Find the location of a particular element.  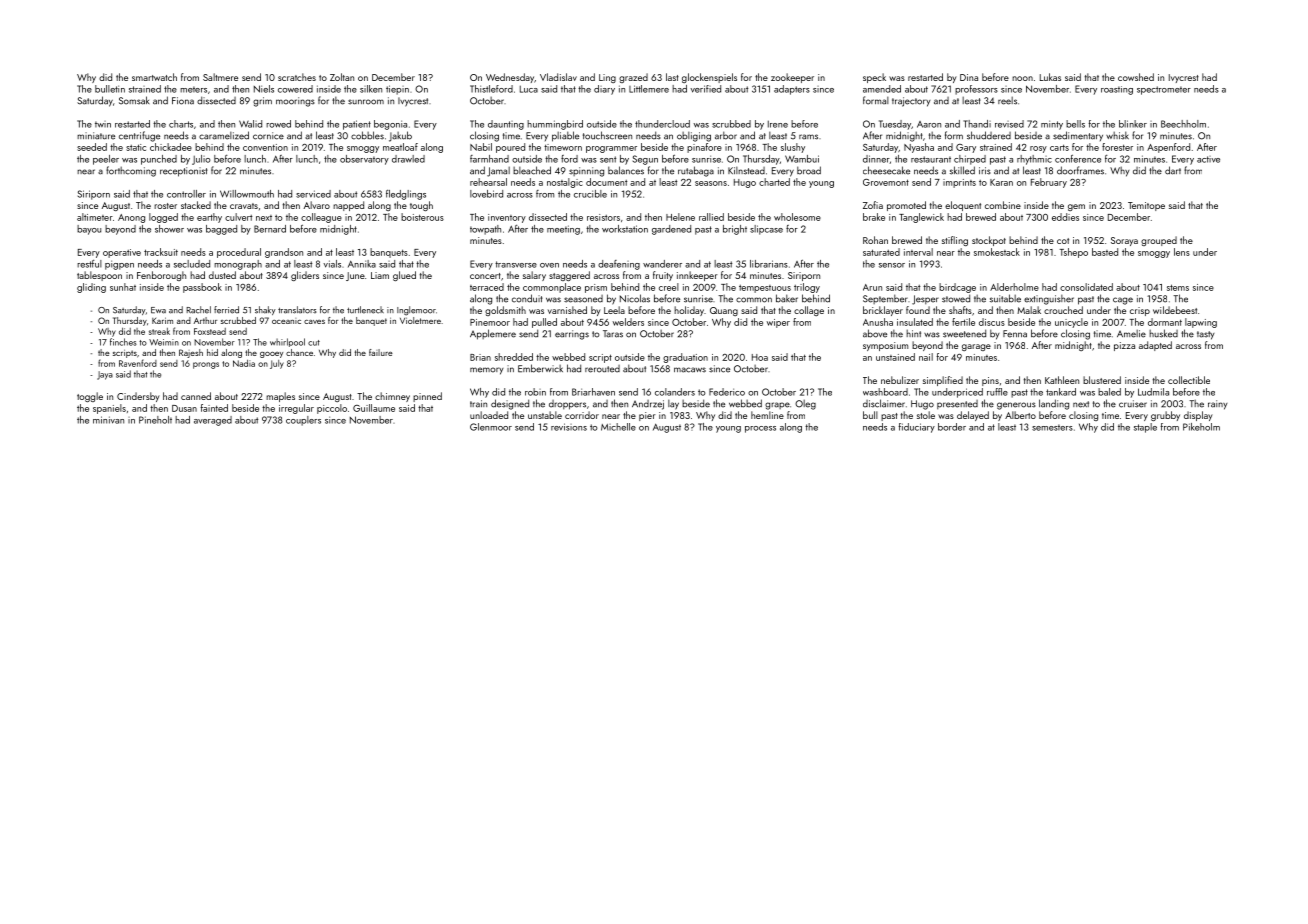

cowshed is located at coordinates (1136, 77).
